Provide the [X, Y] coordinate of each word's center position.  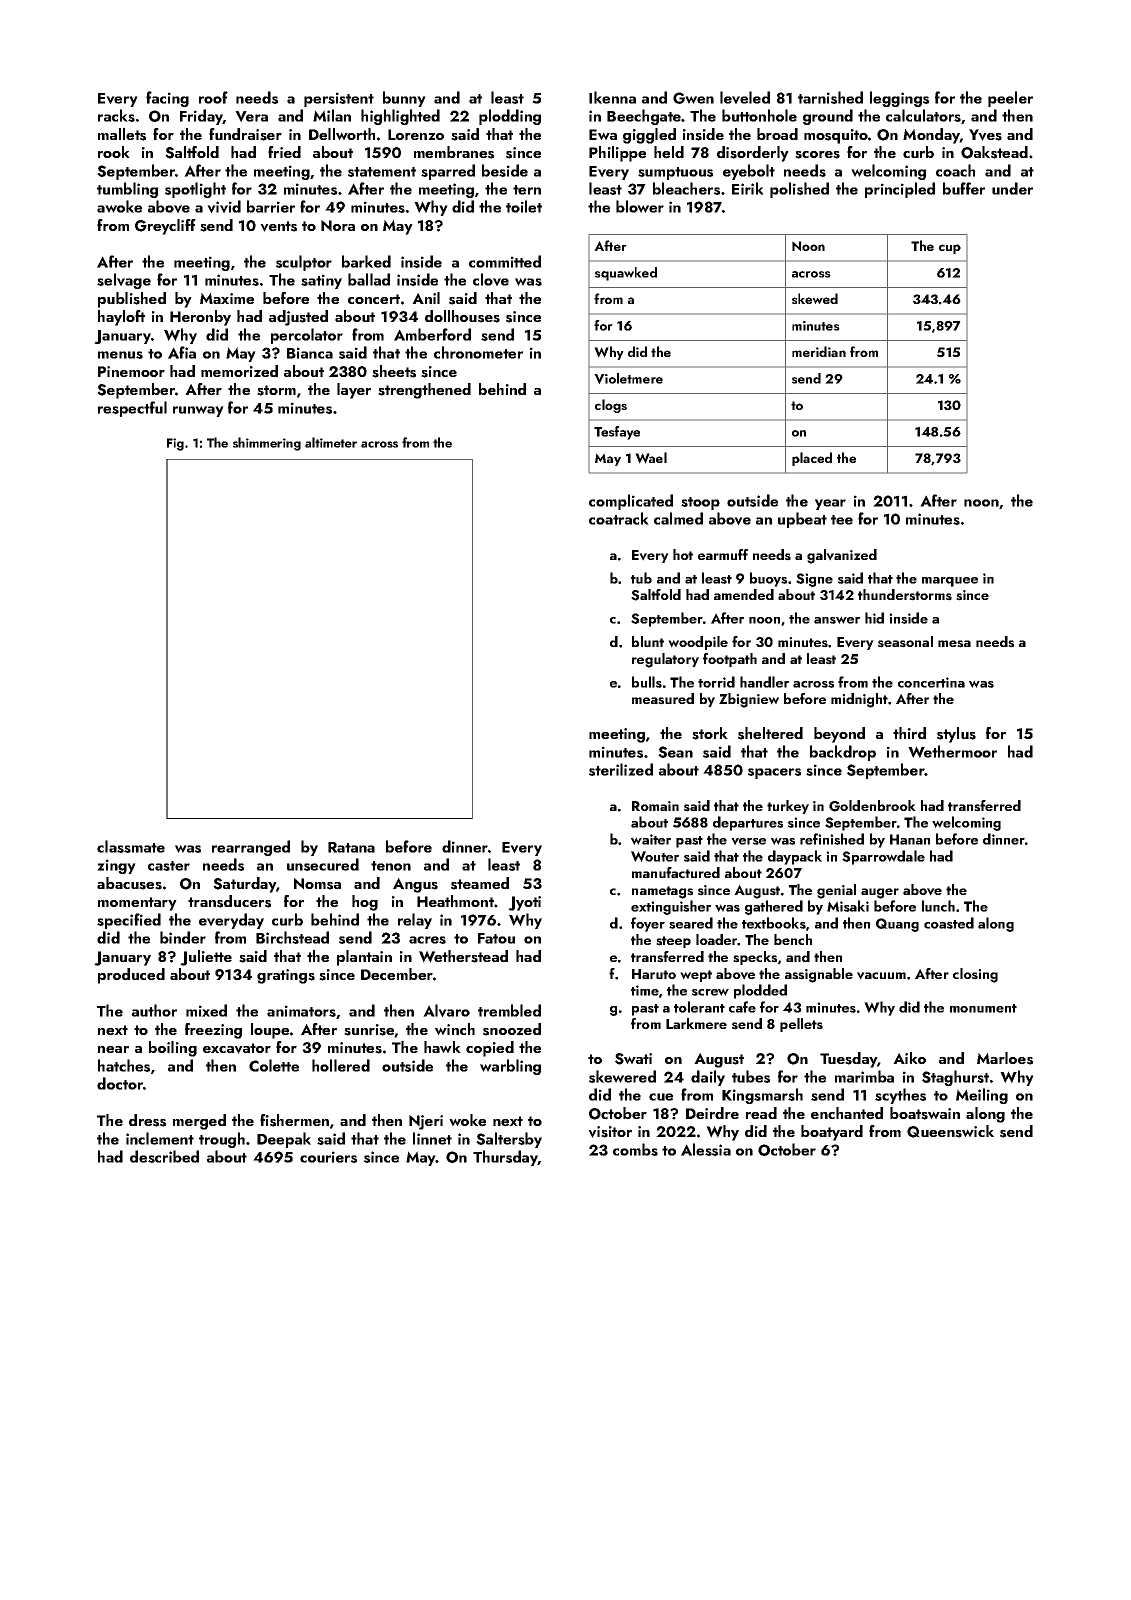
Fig [175, 444]
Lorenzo [416, 134]
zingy [116, 866]
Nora [338, 226]
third [909, 733]
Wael [651, 458]
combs [635, 1149]
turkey [788, 807]
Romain [655, 806]
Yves [985, 135]
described [164, 1156]
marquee [950, 582]
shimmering [267, 444]
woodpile [698, 643]
